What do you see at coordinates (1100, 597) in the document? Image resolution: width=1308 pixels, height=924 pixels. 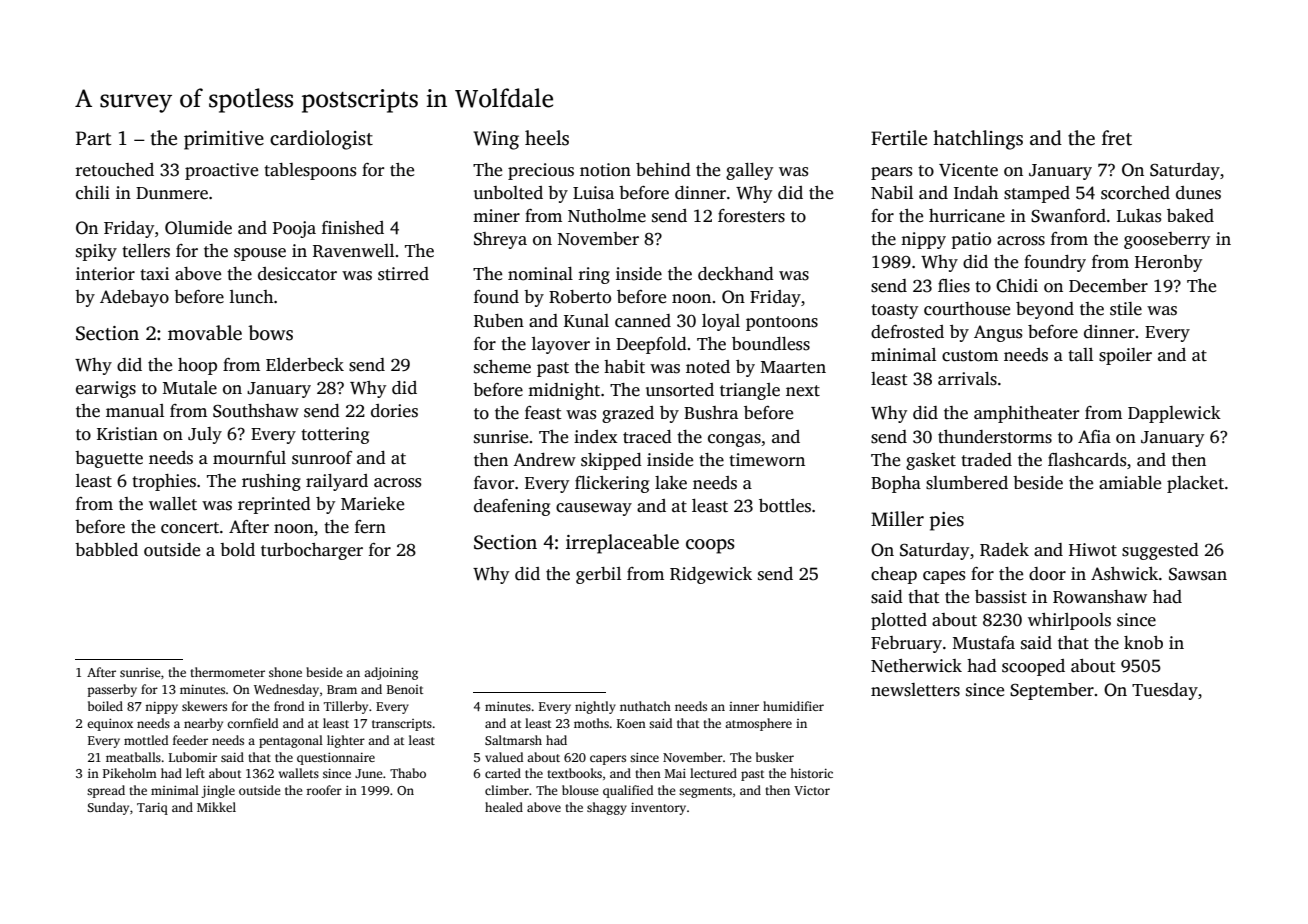 I see `Rowanshaw` at bounding box center [1100, 597].
